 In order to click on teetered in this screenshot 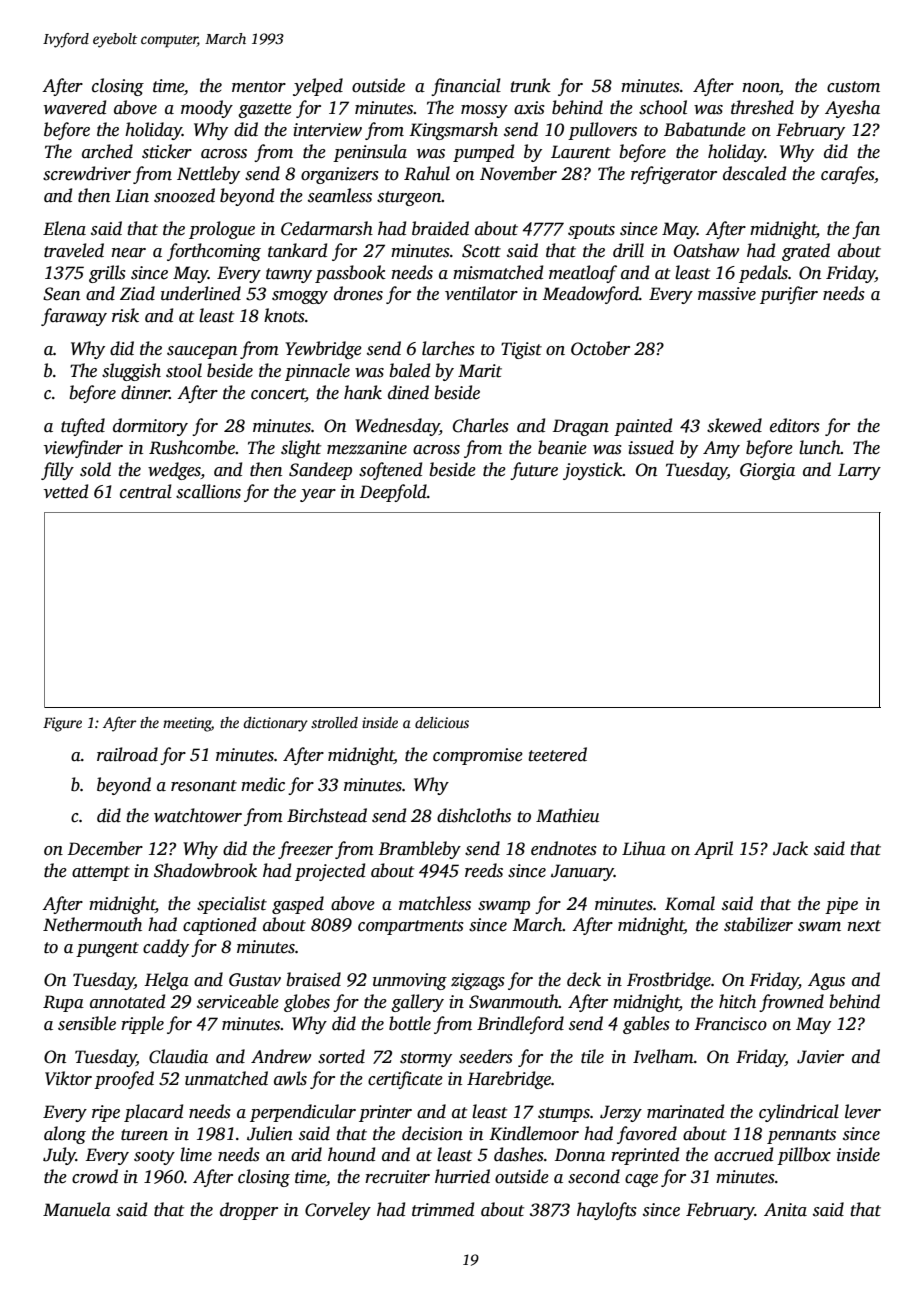, I will do `click(557, 754)`.
